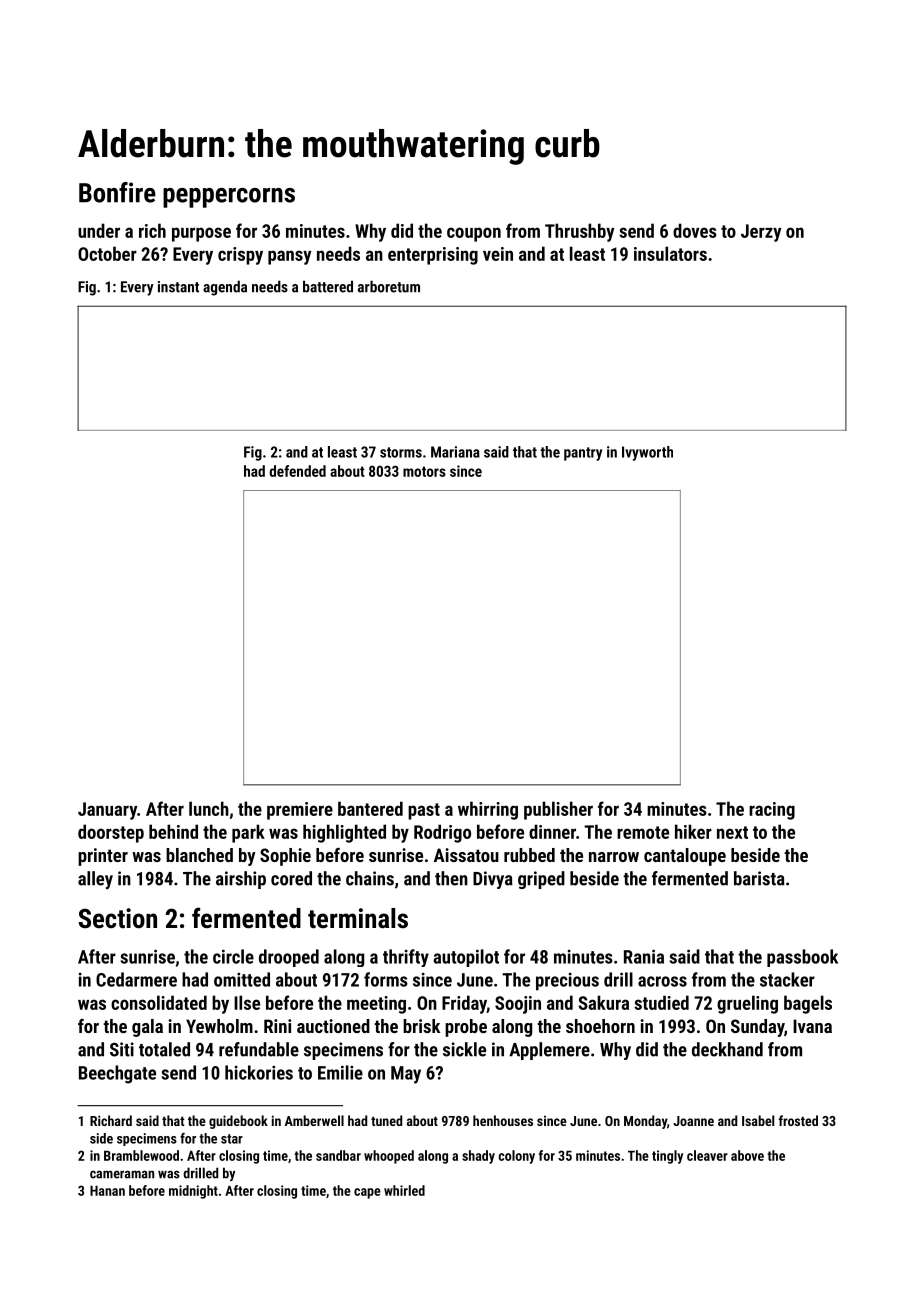 Image resolution: width=924 pixels, height=1311 pixels. Describe the element at coordinates (404, 1190) in the screenshot. I see `whirled` at that location.
